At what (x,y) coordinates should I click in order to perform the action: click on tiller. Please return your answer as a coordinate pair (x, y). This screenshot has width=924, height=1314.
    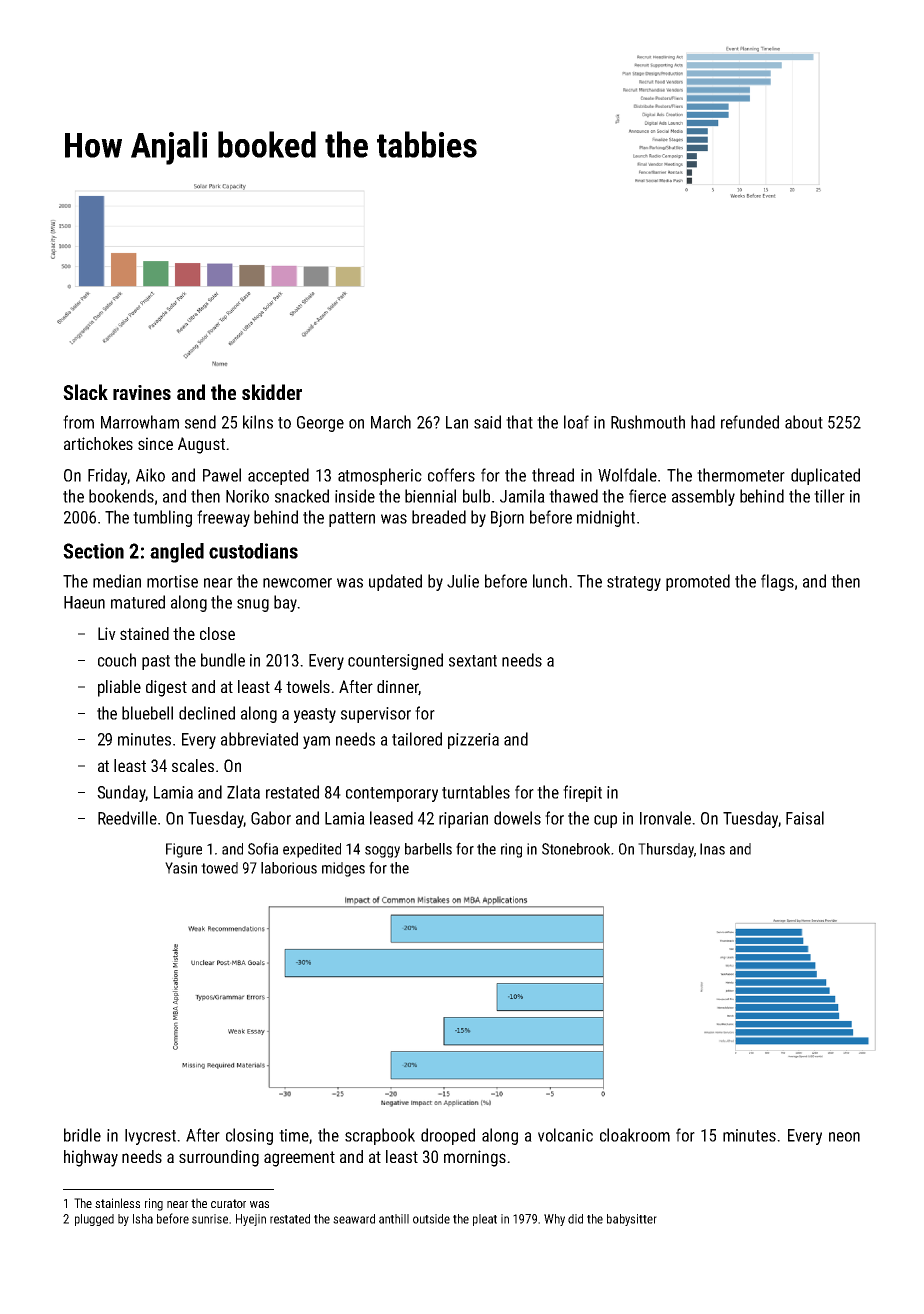
    Looking at the image, I should click on (829, 496).
